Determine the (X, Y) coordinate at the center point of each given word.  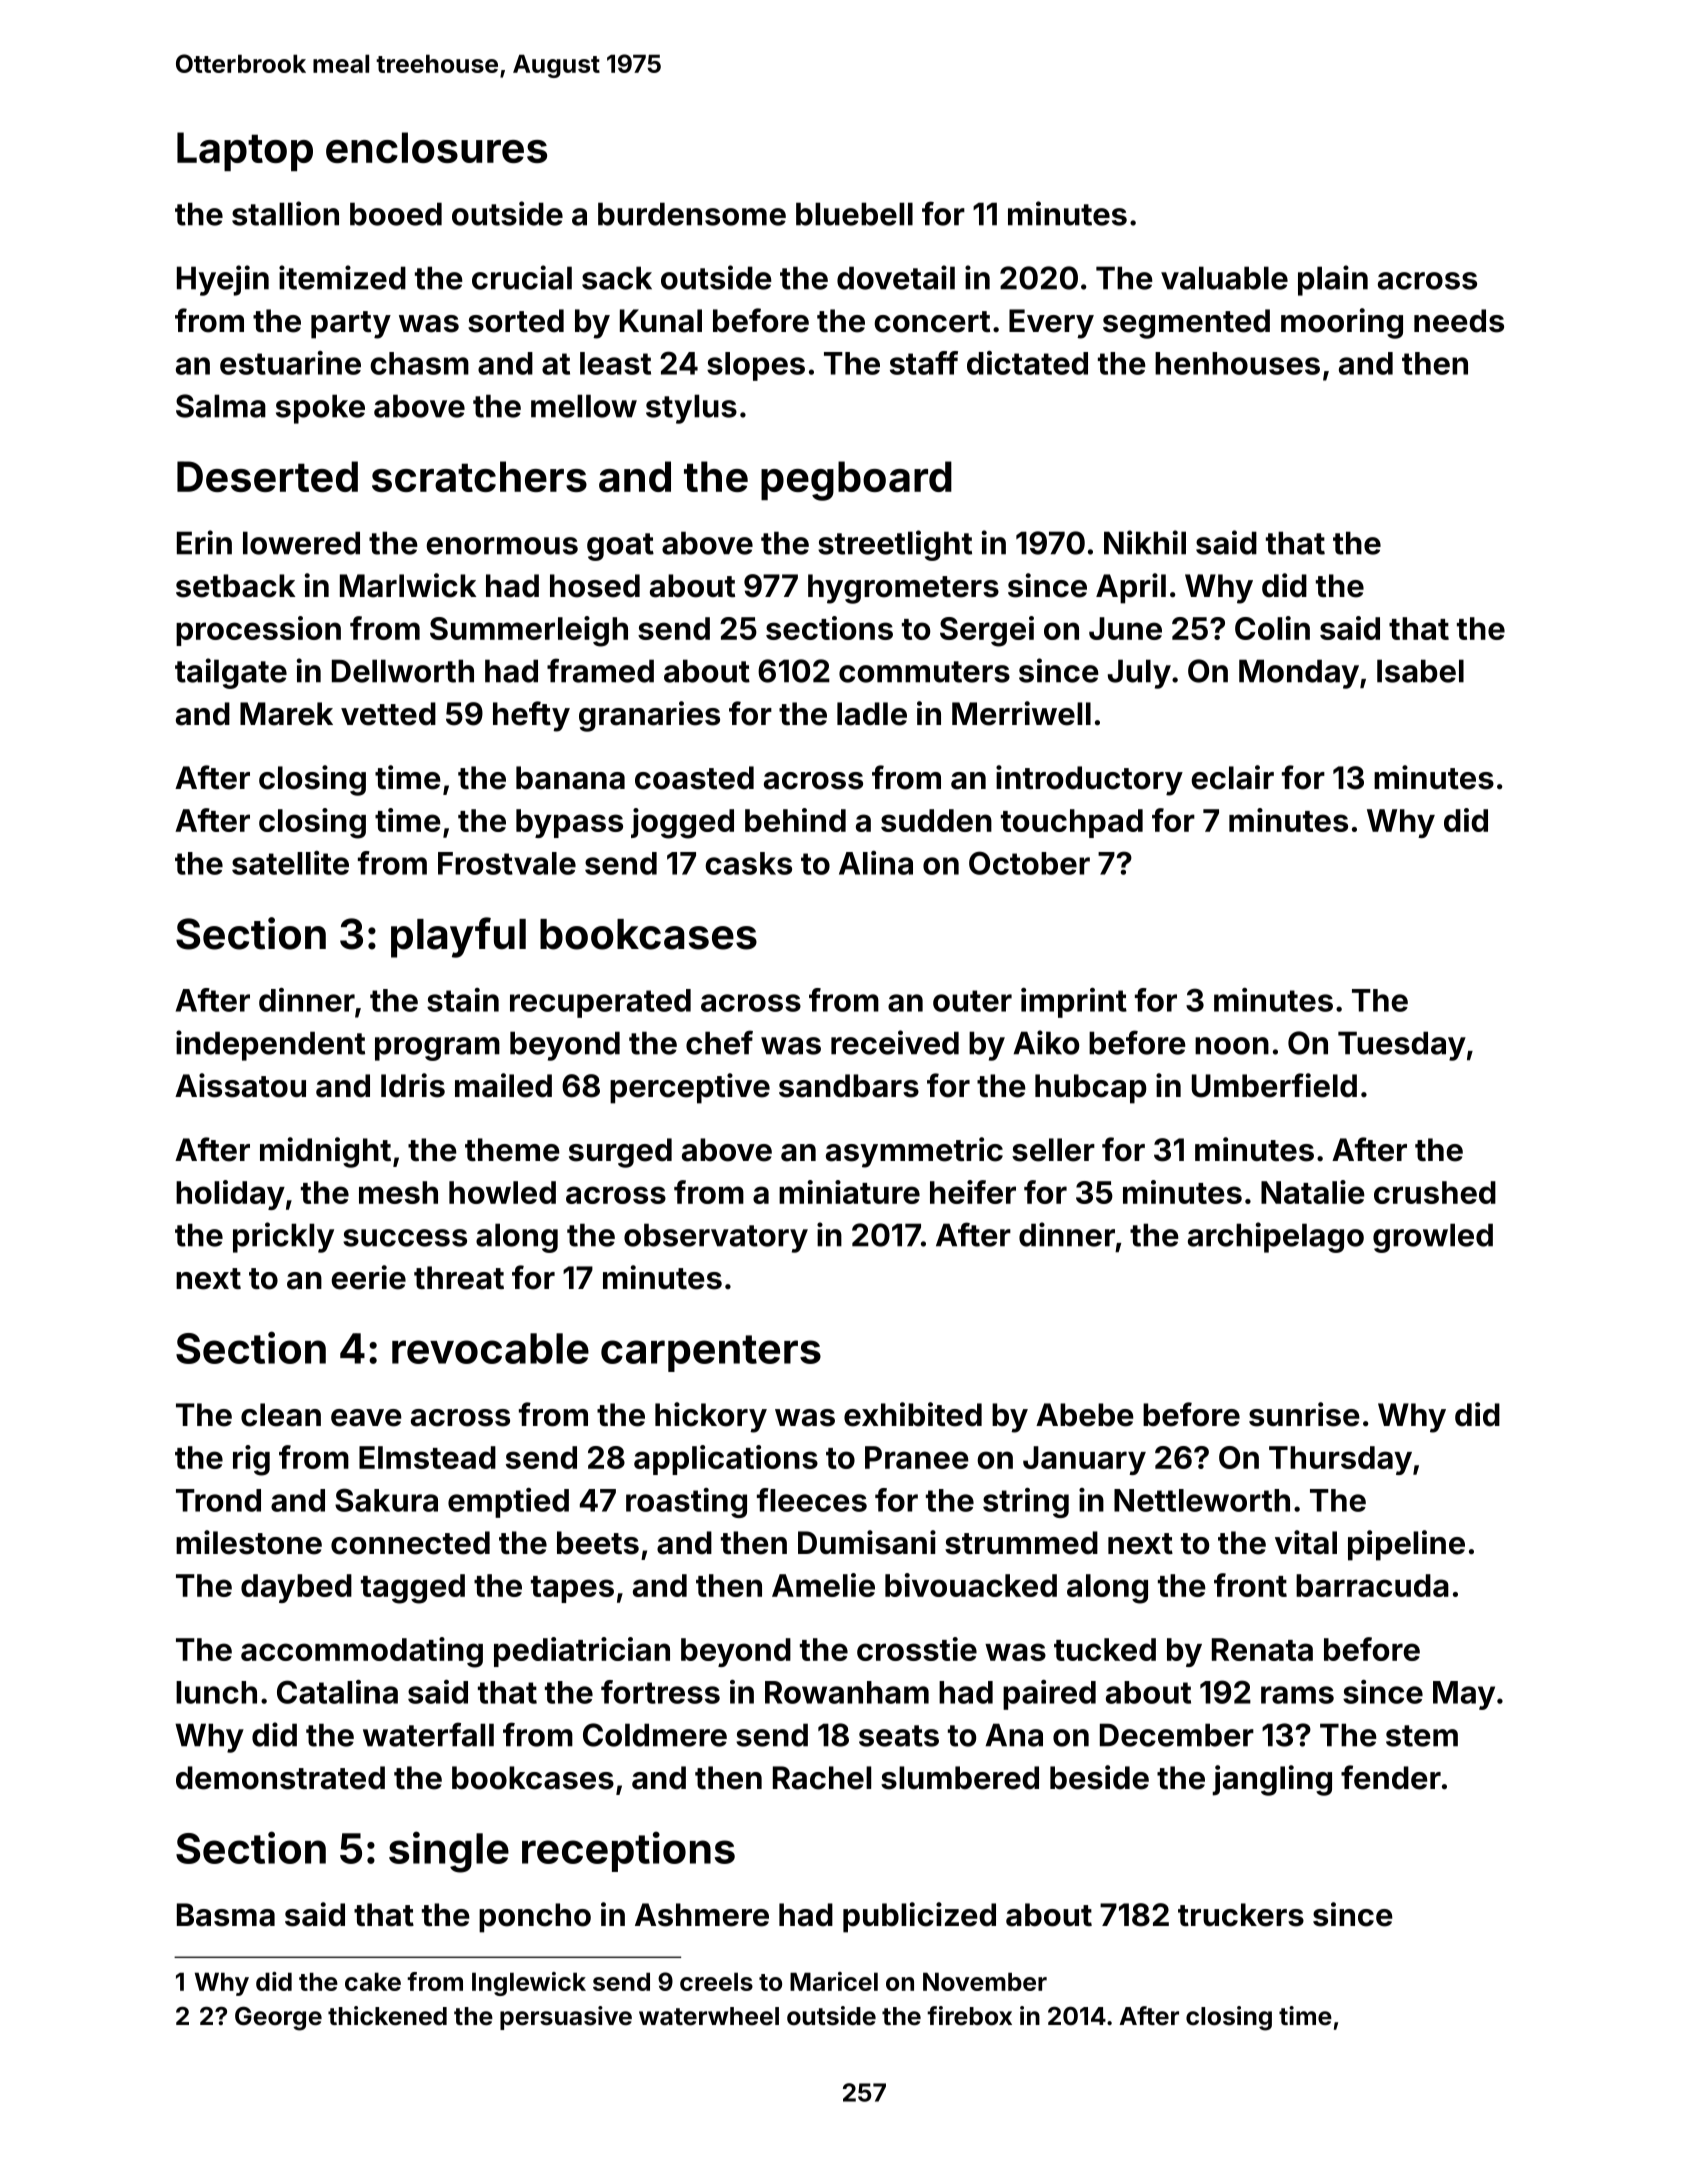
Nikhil (1145, 542)
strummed (1021, 1543)
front (1250, 1585)
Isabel (1420, 671)
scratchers (479, 476)
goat (620, 547)
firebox (969, 2016)
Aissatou (240, 1085)
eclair (1232, 777)
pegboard (856, 481)
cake (373, 1981)
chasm (419, 363)
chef (719, 1042)
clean (281, 1415)
